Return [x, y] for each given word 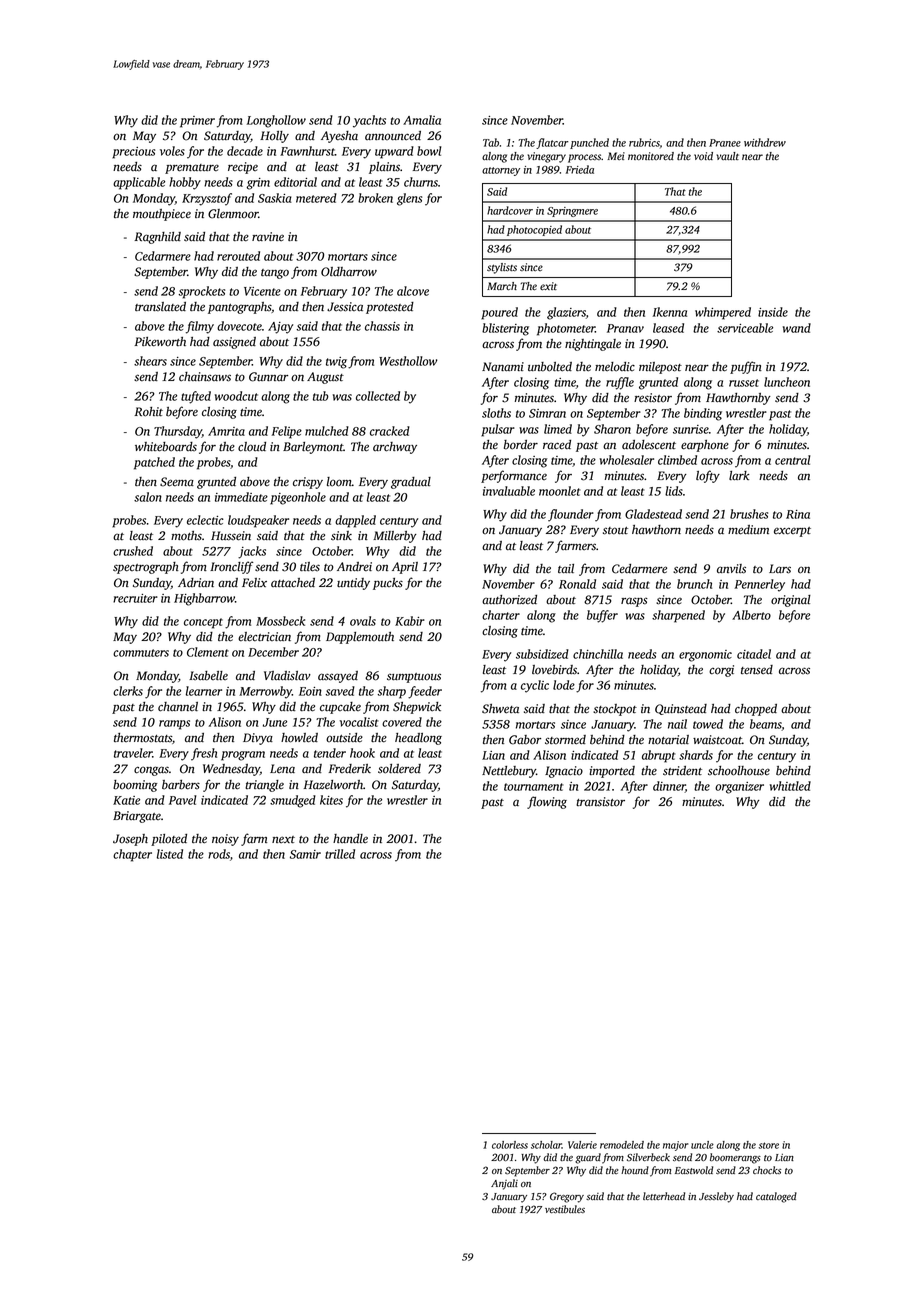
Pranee [725, 143]
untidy [353, 584]
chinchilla [598, 654]
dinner [669, 787]
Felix [254, 582]
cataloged [776, 1197]
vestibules [565, 1209]
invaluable [509, 491]
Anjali [504, 1184]
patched [154, 463]
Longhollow [276, 121]
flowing [547, 802]
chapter [132, 855]
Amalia [422, 120]
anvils [731, 569]
